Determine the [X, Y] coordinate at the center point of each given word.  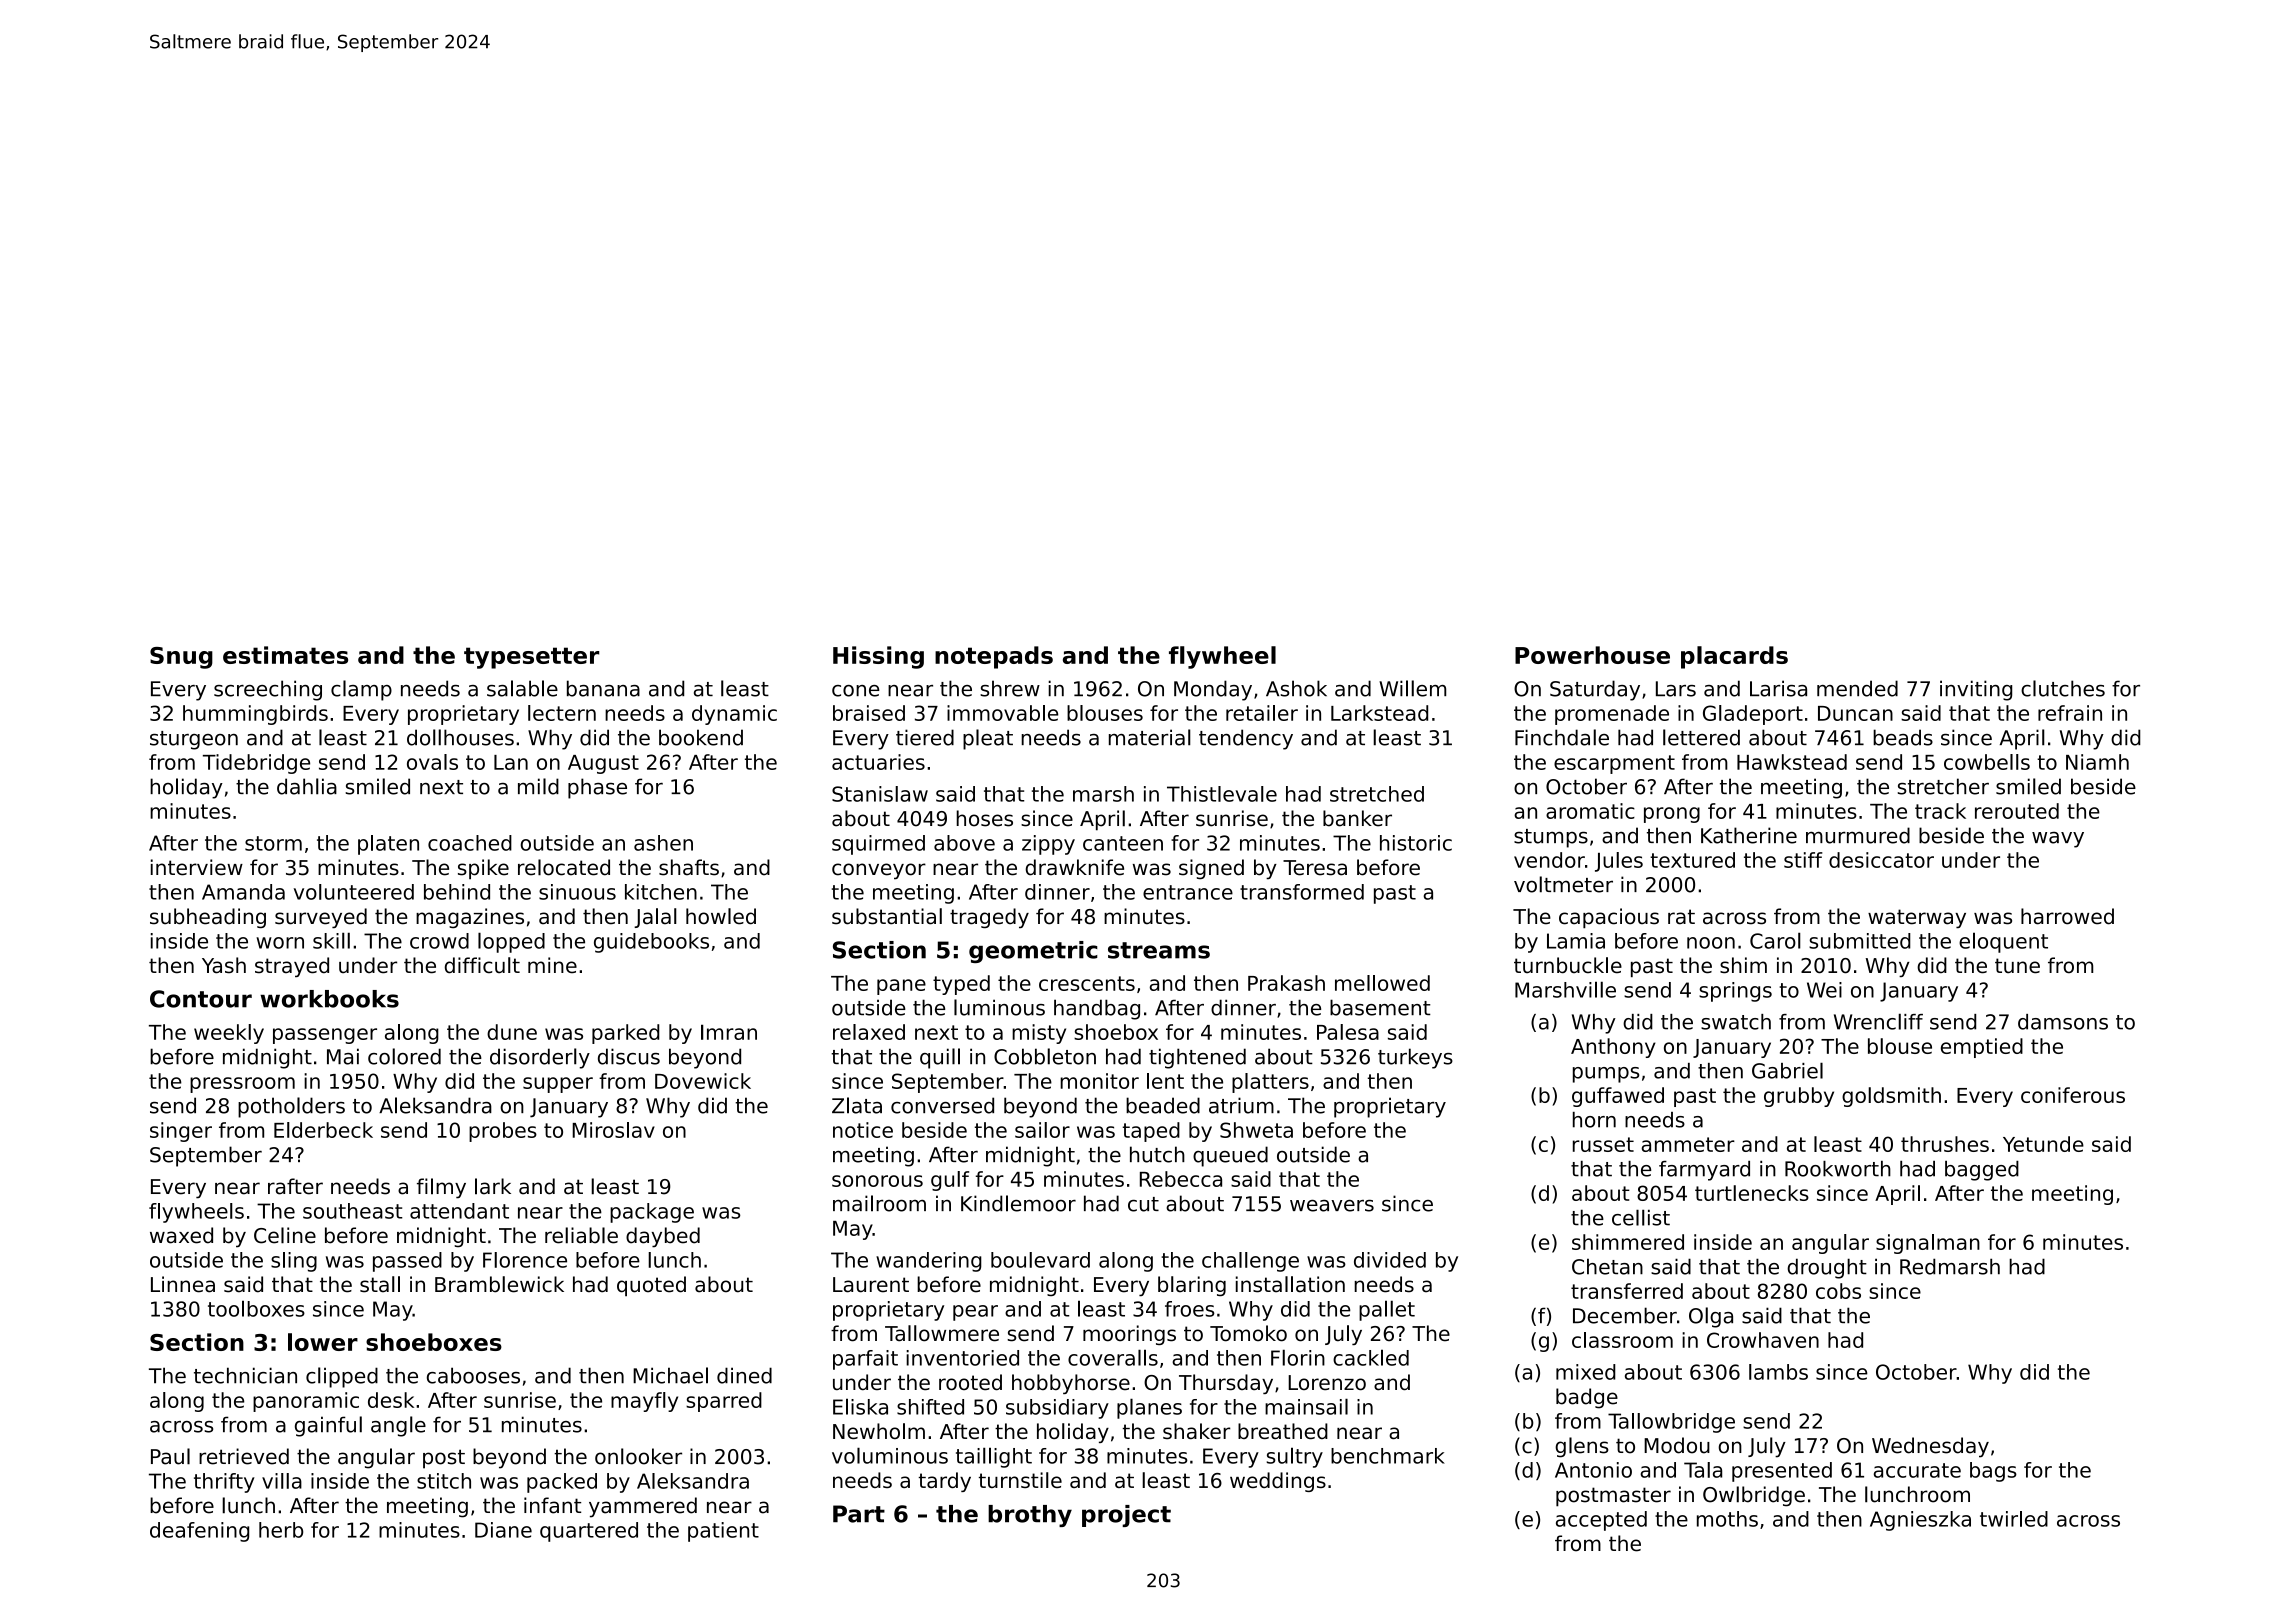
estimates [285, 655]
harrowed [2067, 916]
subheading [208, 918]
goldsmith [1891, 1097]
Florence [525, 1260]
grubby [1799, 1097]
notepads [994, 657]
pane [901, 987]
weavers [1332, 1205]
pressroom [242, 1085]
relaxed [869, 1032]
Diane [503, 1530]
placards [1734, 657]
